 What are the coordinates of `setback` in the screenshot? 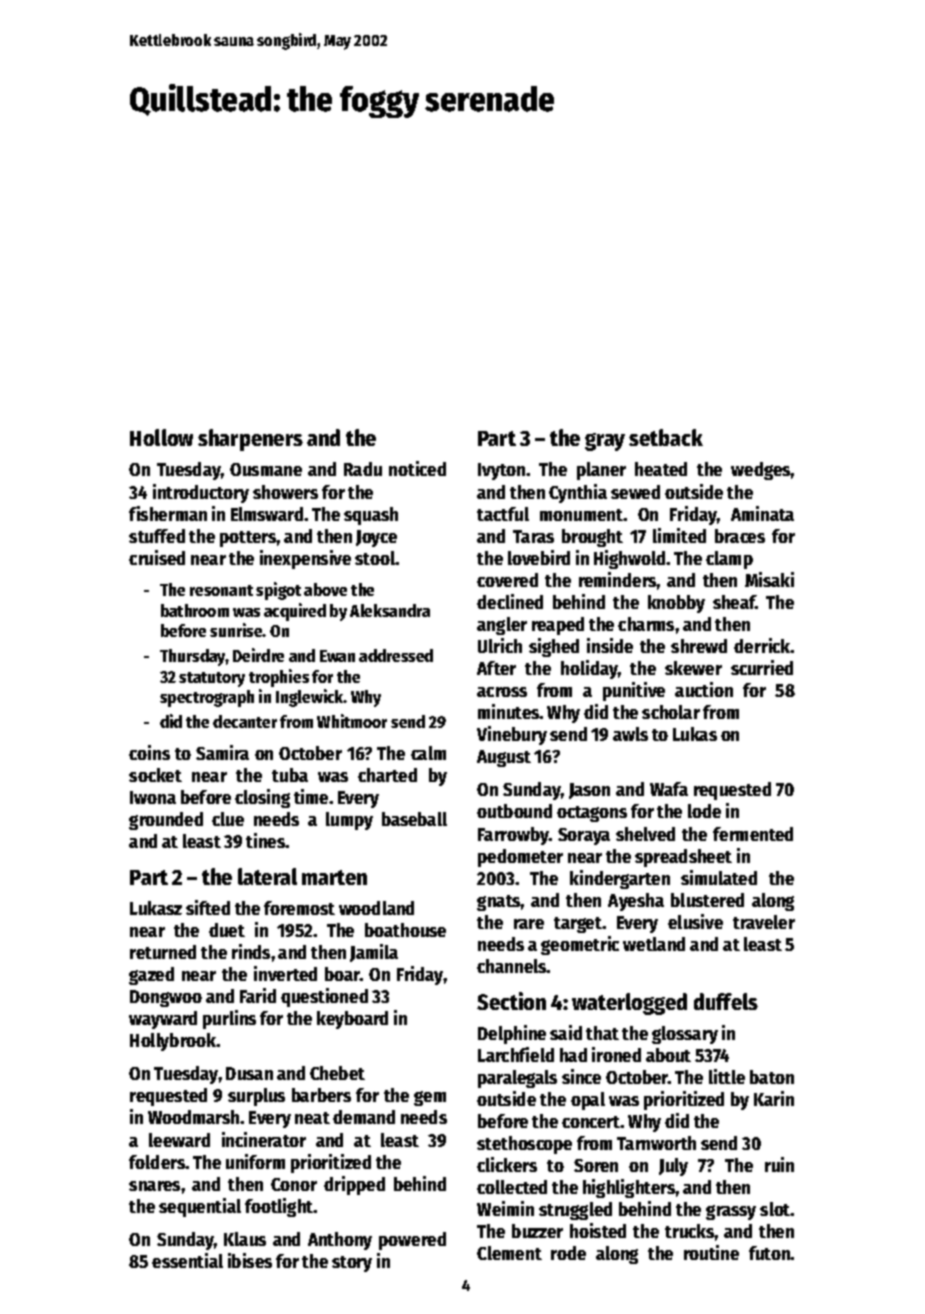 It's located at (666, 437).
